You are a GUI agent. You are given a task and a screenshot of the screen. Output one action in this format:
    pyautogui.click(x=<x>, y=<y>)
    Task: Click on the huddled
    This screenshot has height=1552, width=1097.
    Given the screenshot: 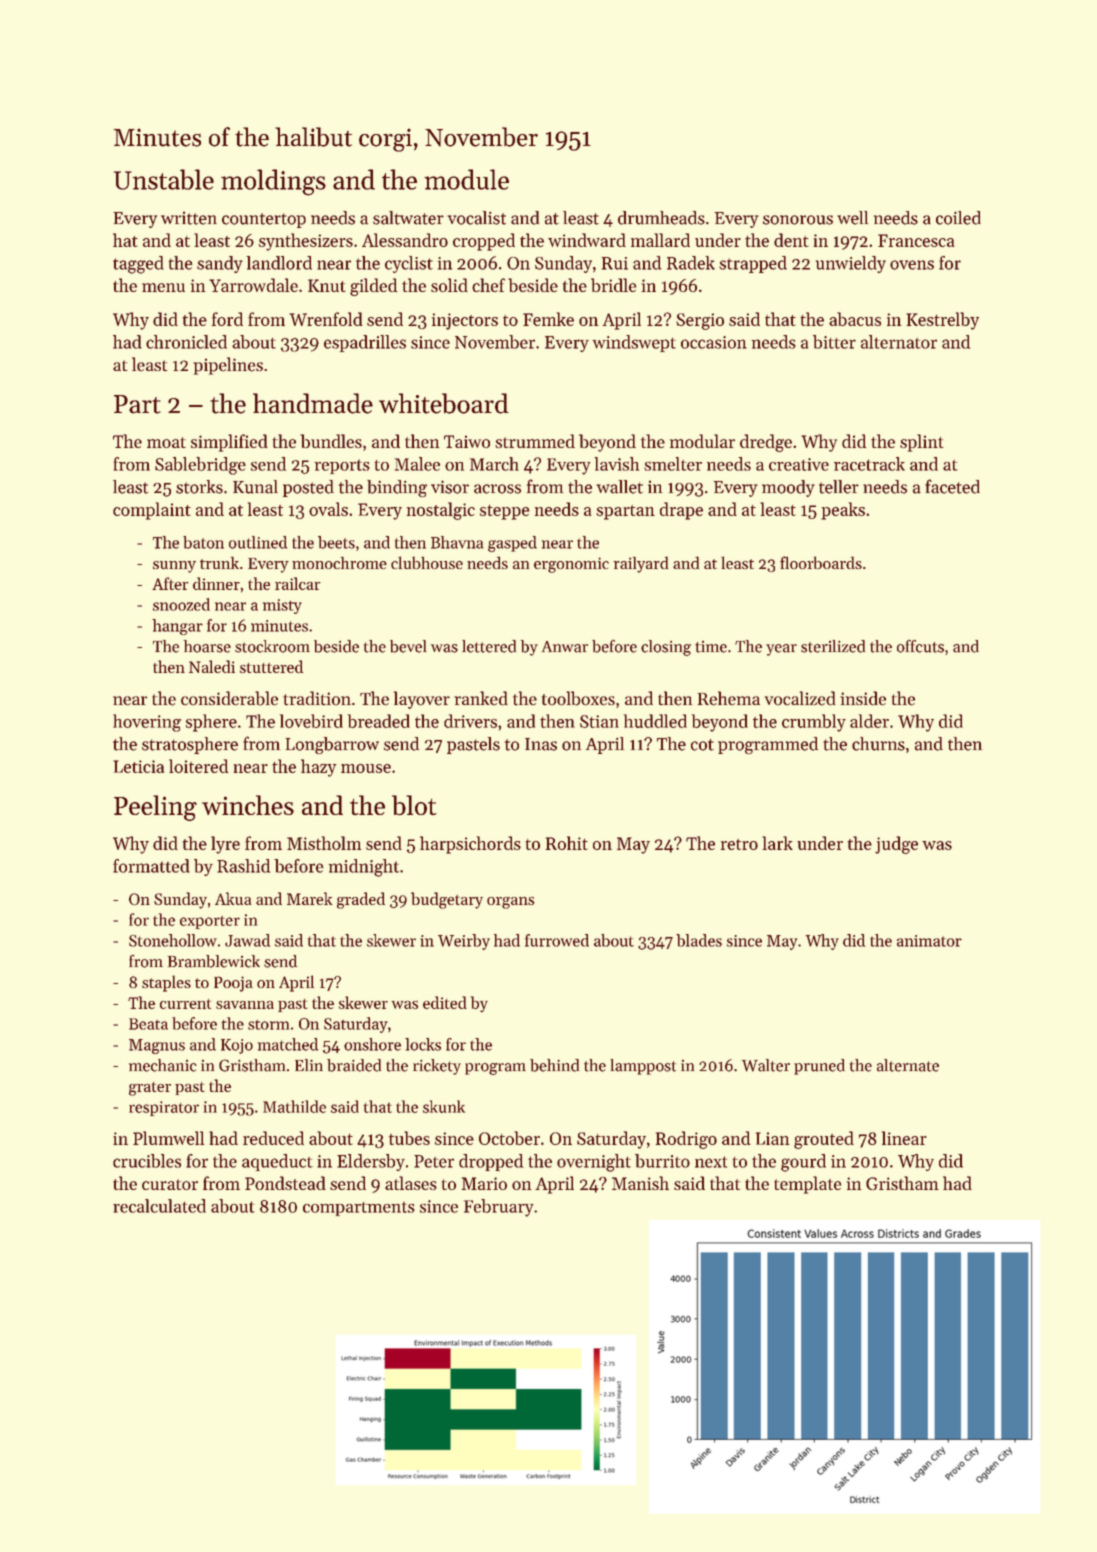 What is the action you would take?
    pyautogui.click(x=655, y=721)
